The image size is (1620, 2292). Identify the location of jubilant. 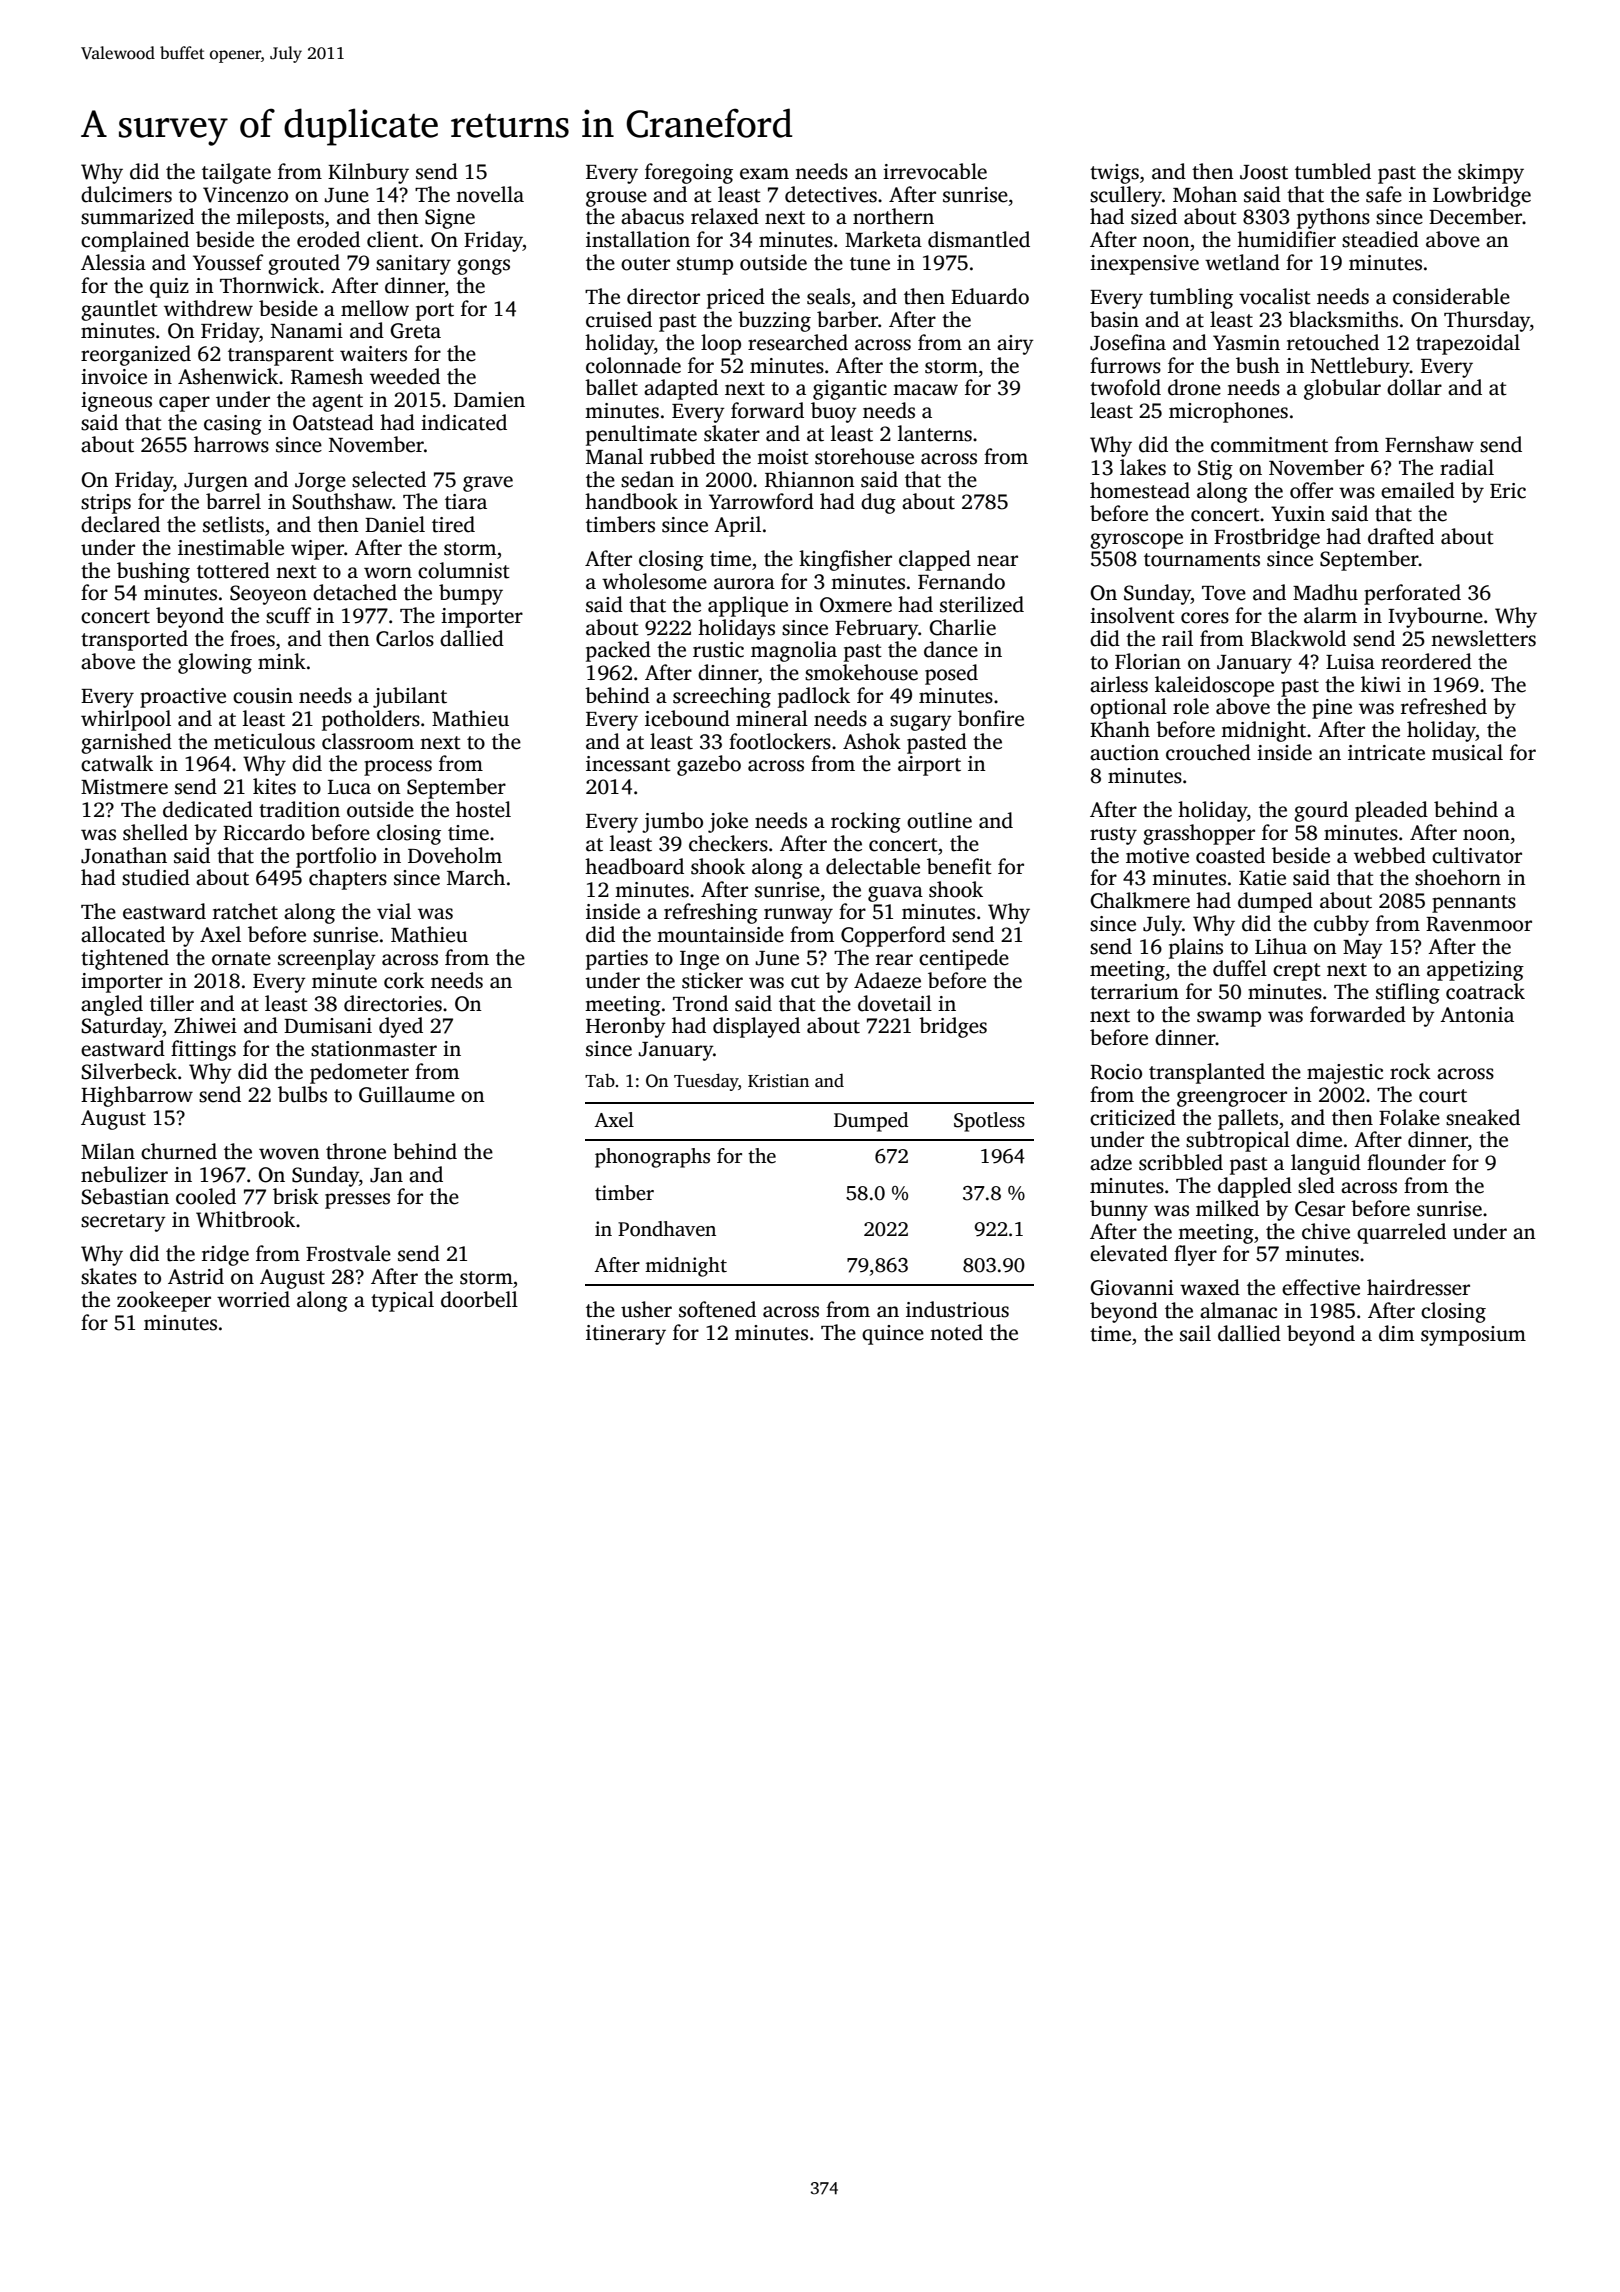
(410, 697).
